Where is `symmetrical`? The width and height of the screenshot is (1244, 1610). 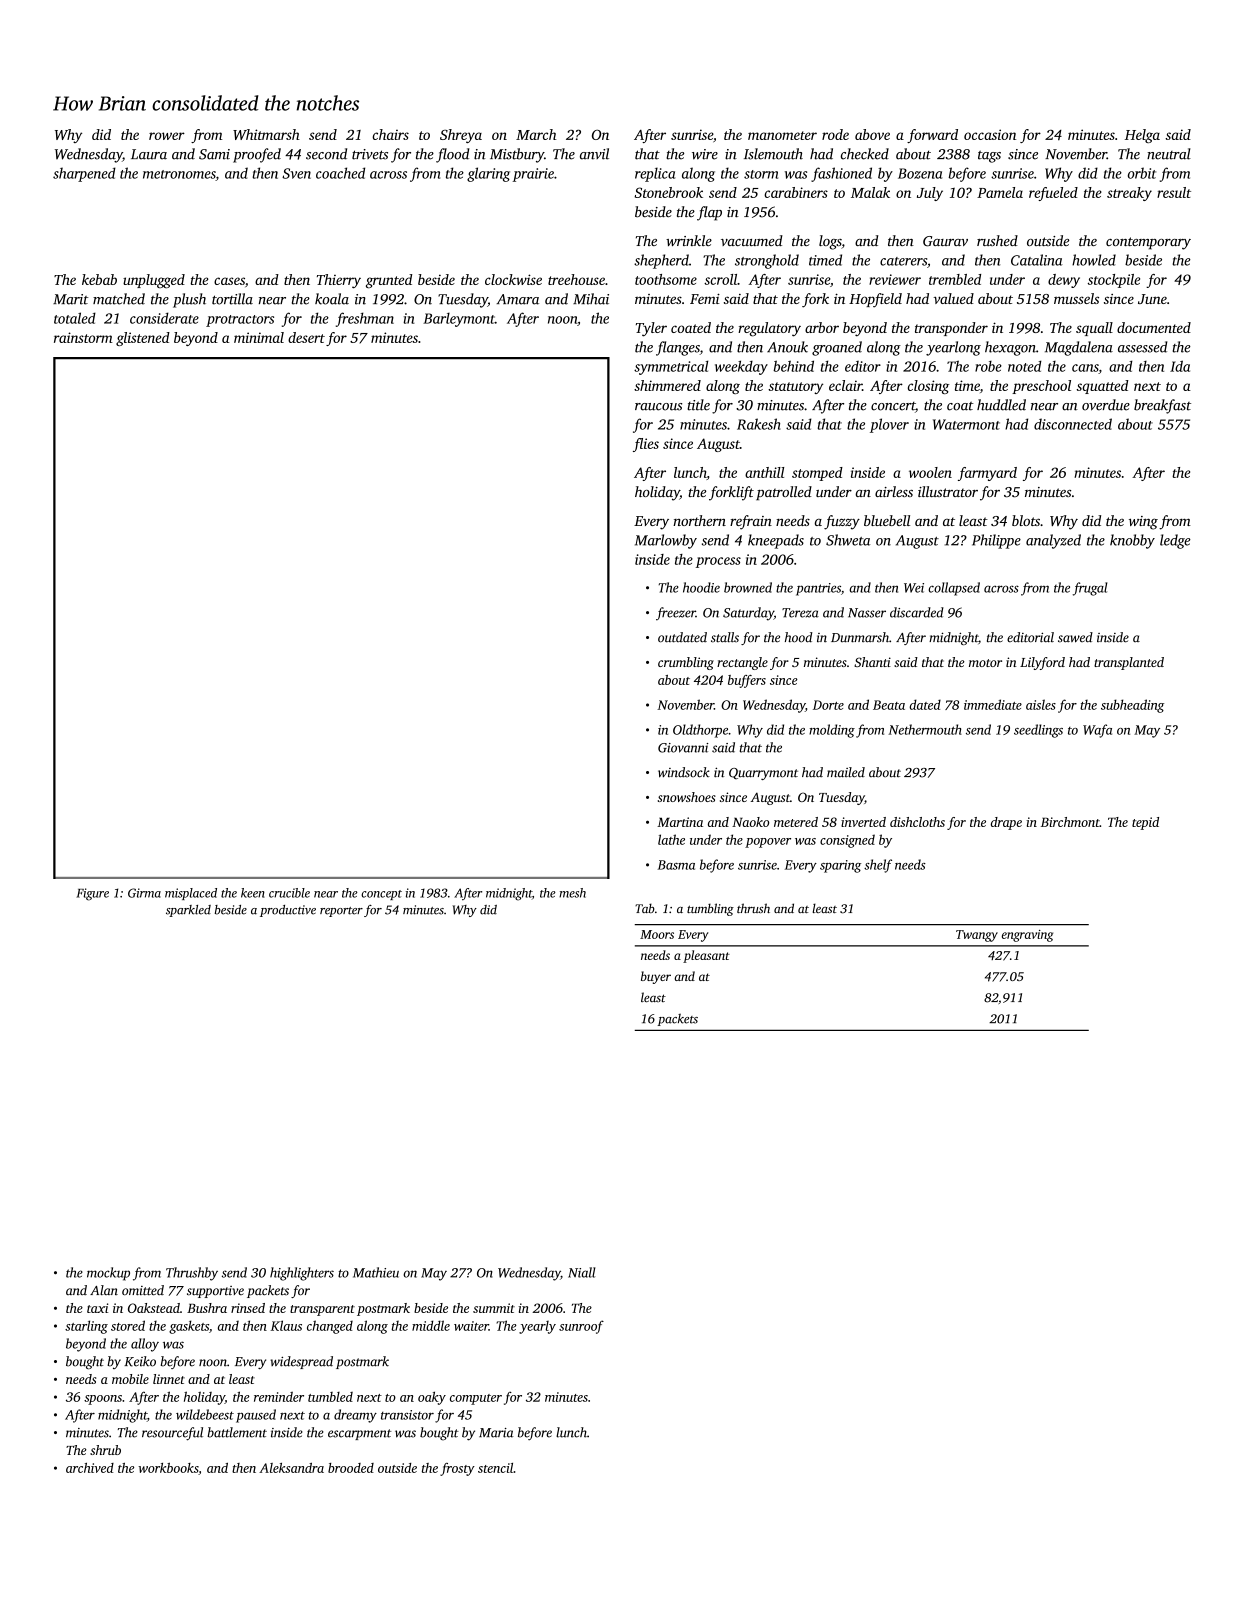 symmetrical is located at coordinates (671, 367).
